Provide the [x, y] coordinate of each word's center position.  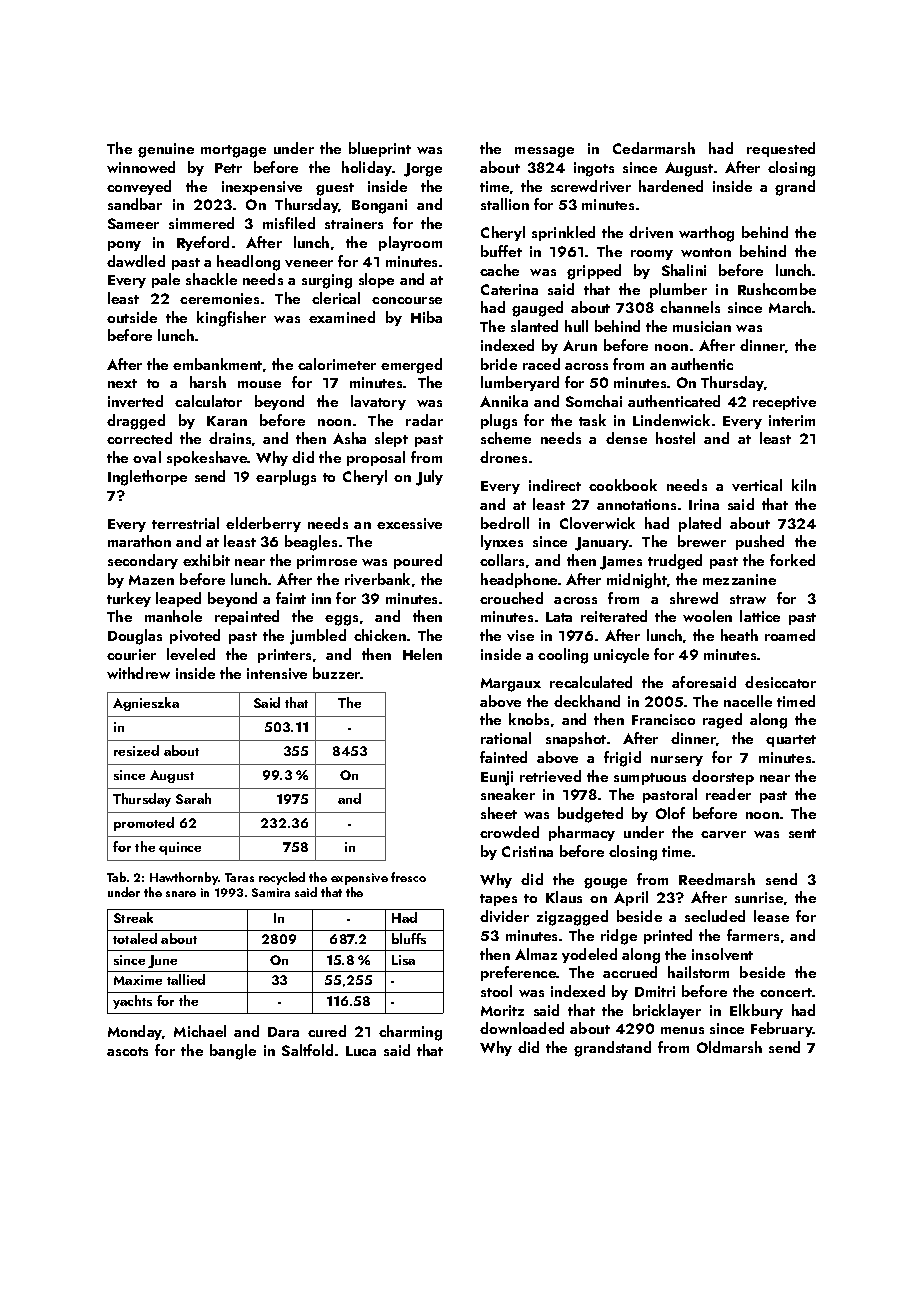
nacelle [748, 701]
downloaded [522, 1028]
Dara [283, 1032]
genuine [166, 150]
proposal [376, 458]
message [544, 152]
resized [136, 750]
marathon [139, 541]
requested [781, 149]
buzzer [337, 673]
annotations [636, 504]
